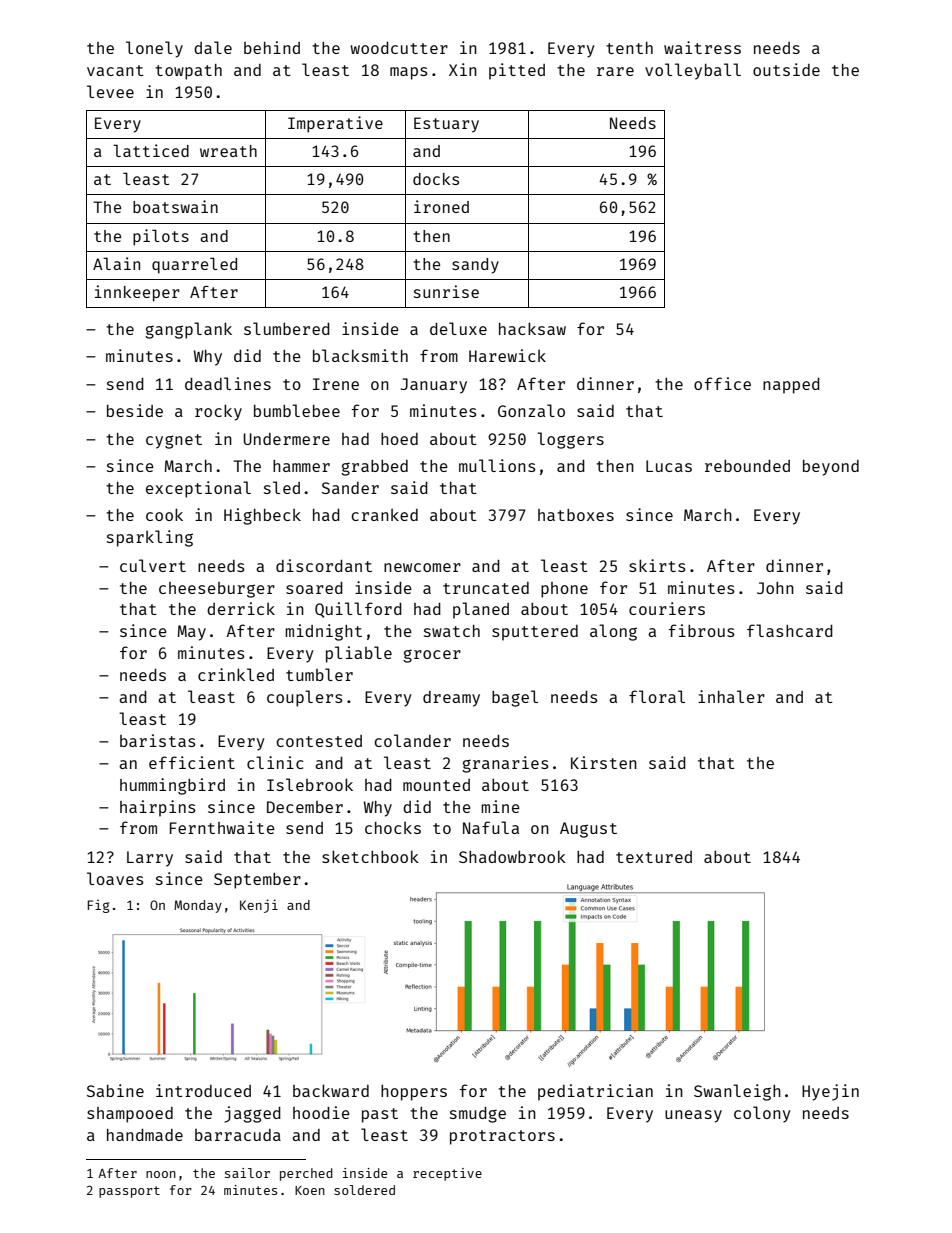  What do you see at coordinates (154, 49) in the document?
I see `lonely` at bounding box center [154, 49].
